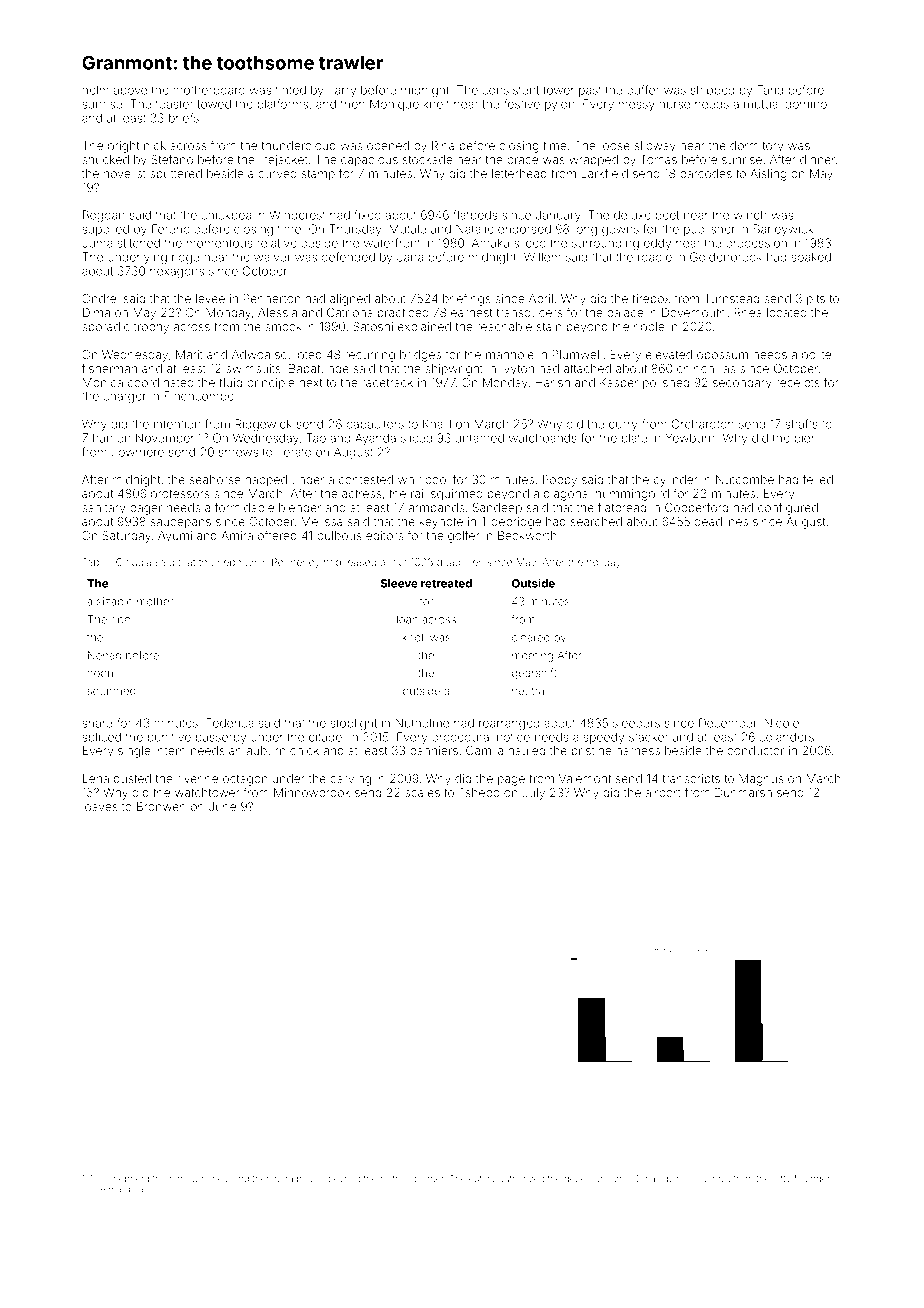 This screenshot has height=1308, width=924. I want to click on gearshift, so click(534, 674).
